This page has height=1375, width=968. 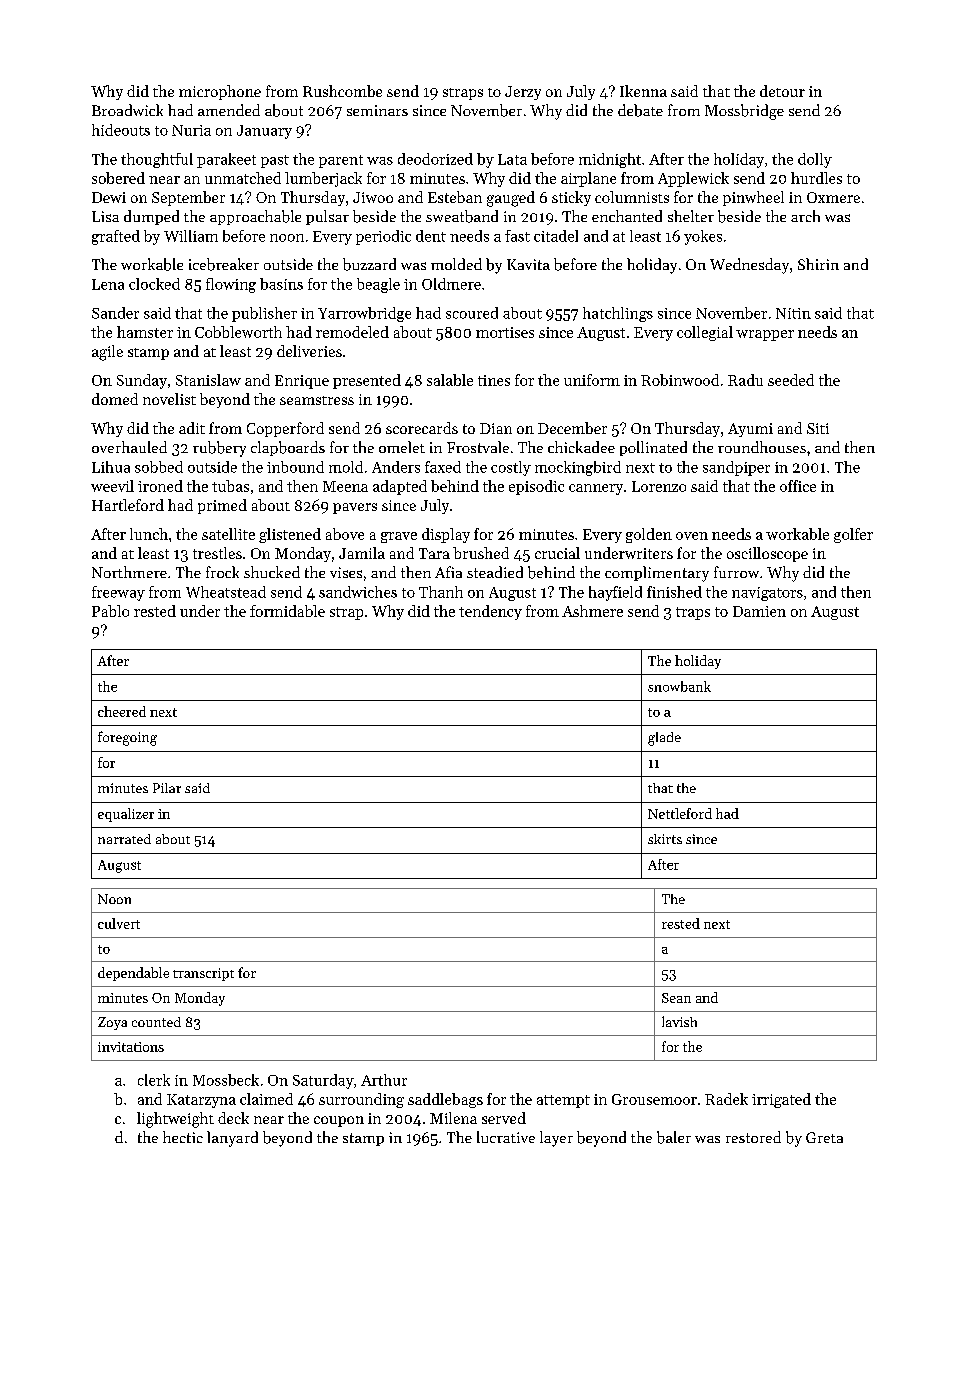 I want to click on culvert, so click(x=119, y=923).
